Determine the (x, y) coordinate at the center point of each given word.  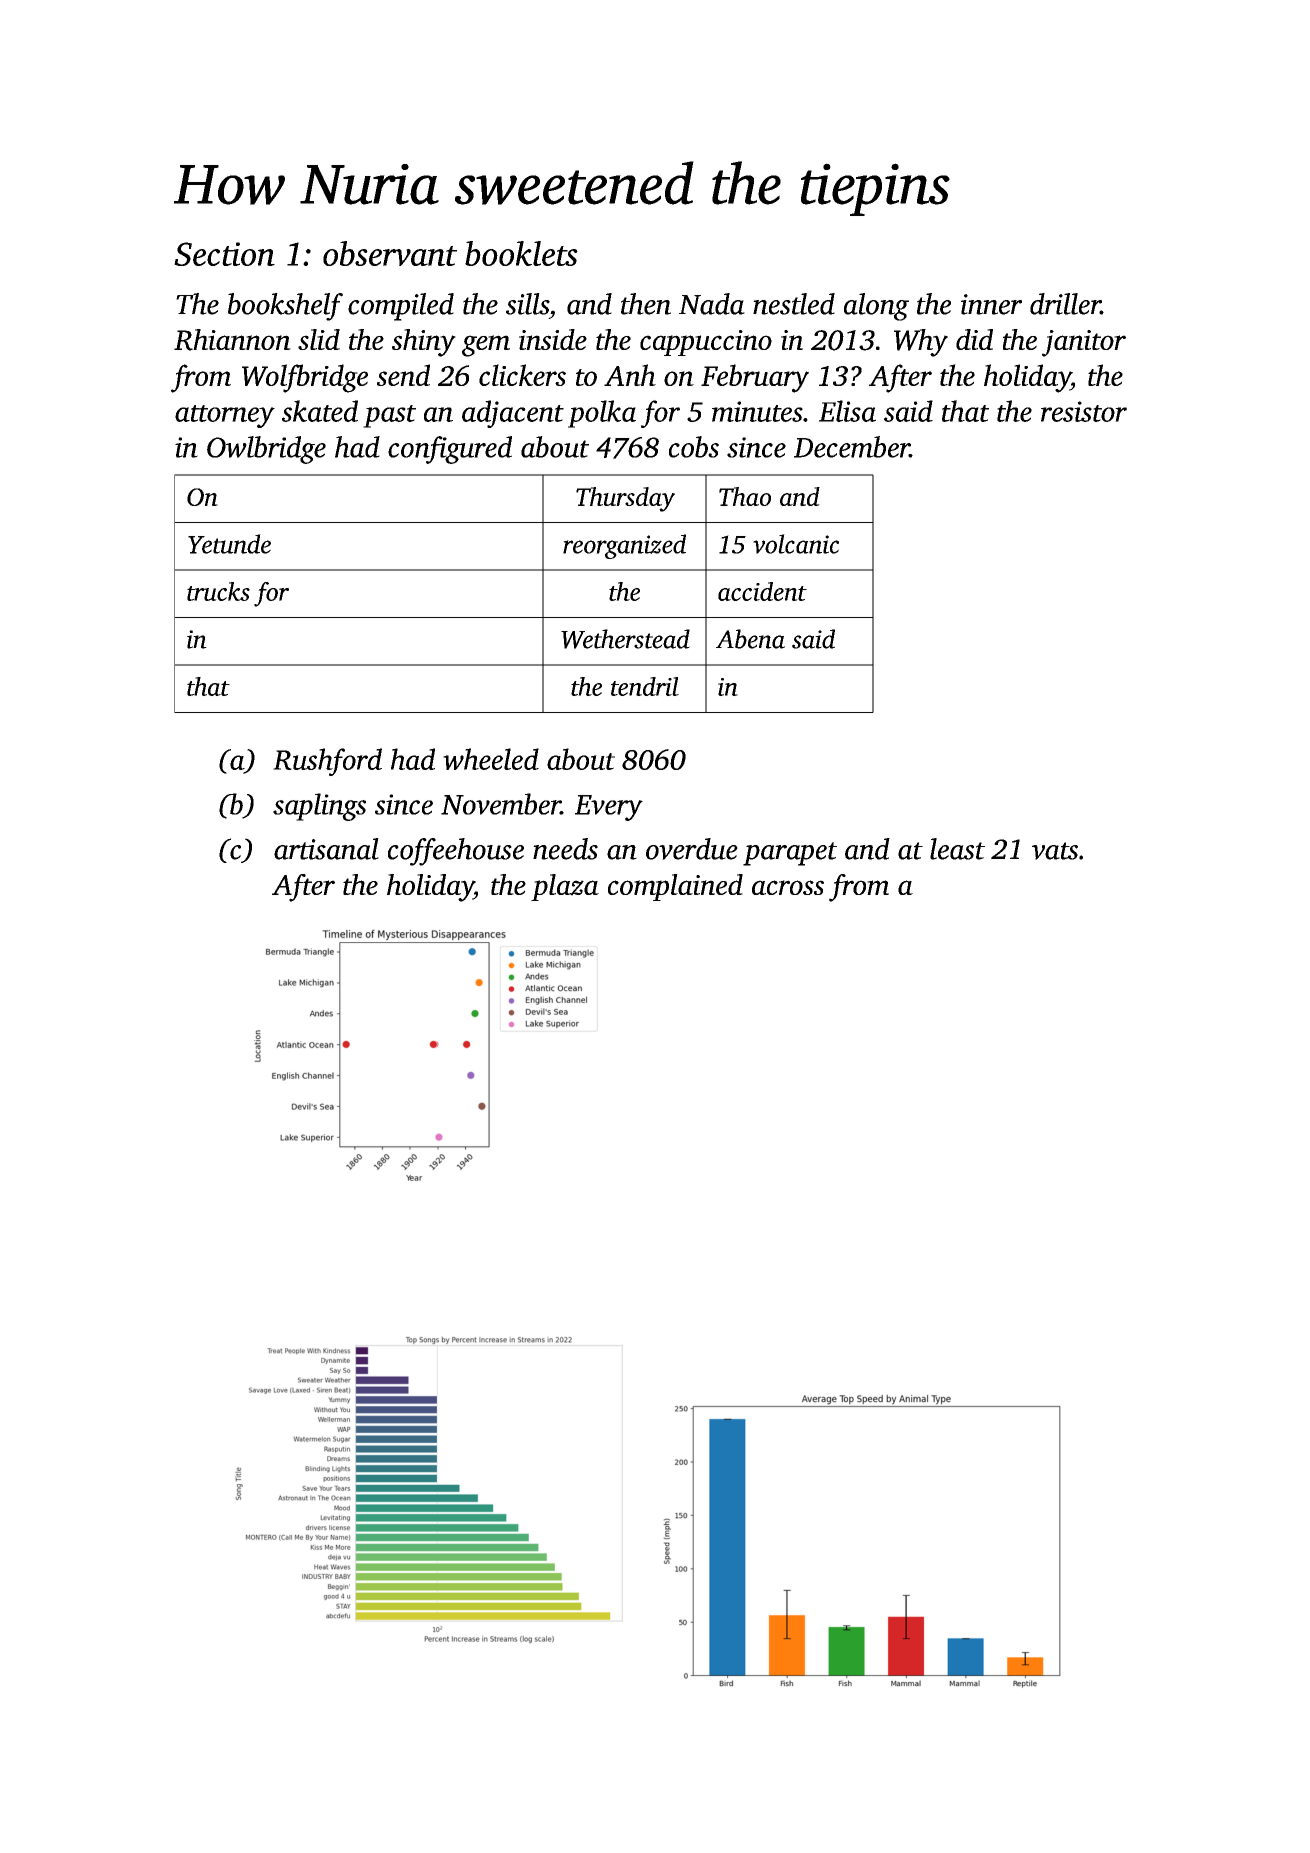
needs (565, 849)
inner (991, 304)
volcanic (796, 544)
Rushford (327, 762)
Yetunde (229, 544)
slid (319, 339)
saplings (319, 807)
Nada (712, 304)
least (957, 849)
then (646, 304)
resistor (1084, 411)
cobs (694, 447)
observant (390, 253)
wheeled (491, 759)
